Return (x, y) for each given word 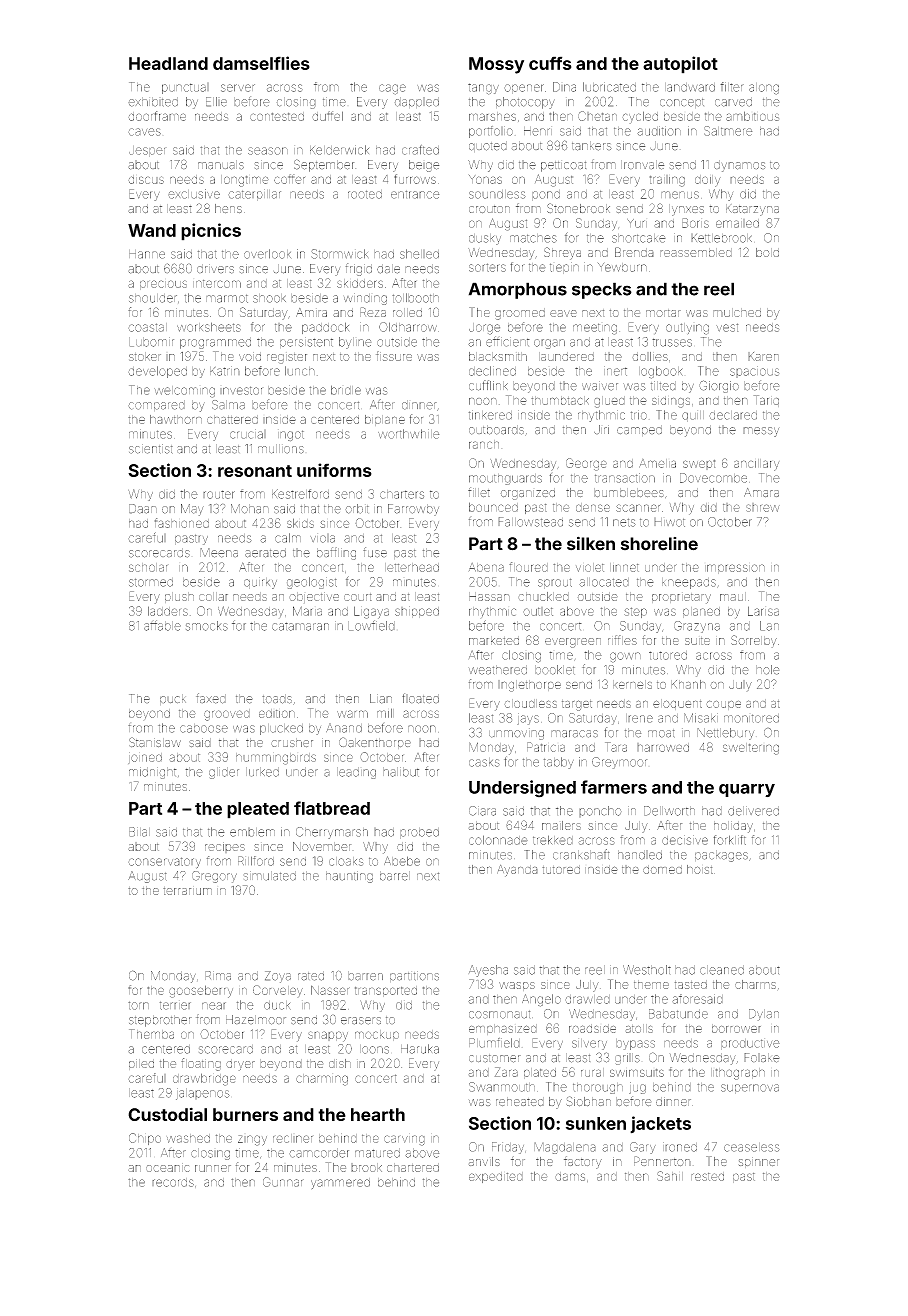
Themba (151, 1034)
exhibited (153, 102)
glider (224, 773)
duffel (327, 116)
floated (420, 698)
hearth (378, 1114)
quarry (747, 790)
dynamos (739, 166)
